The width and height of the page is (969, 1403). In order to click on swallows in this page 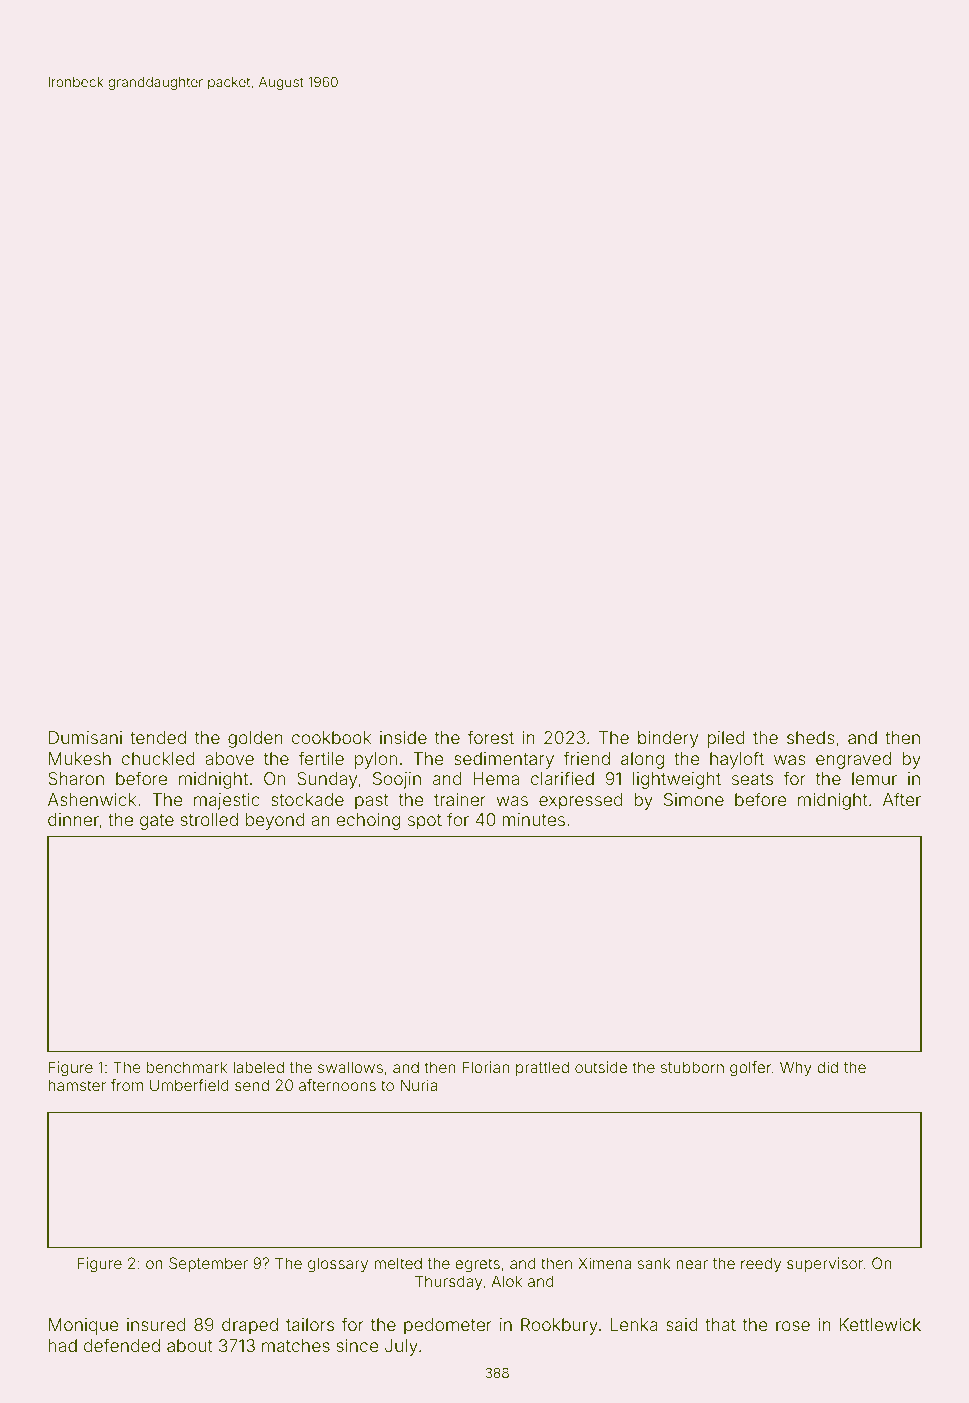, I will do `click(350, 1067)`.
